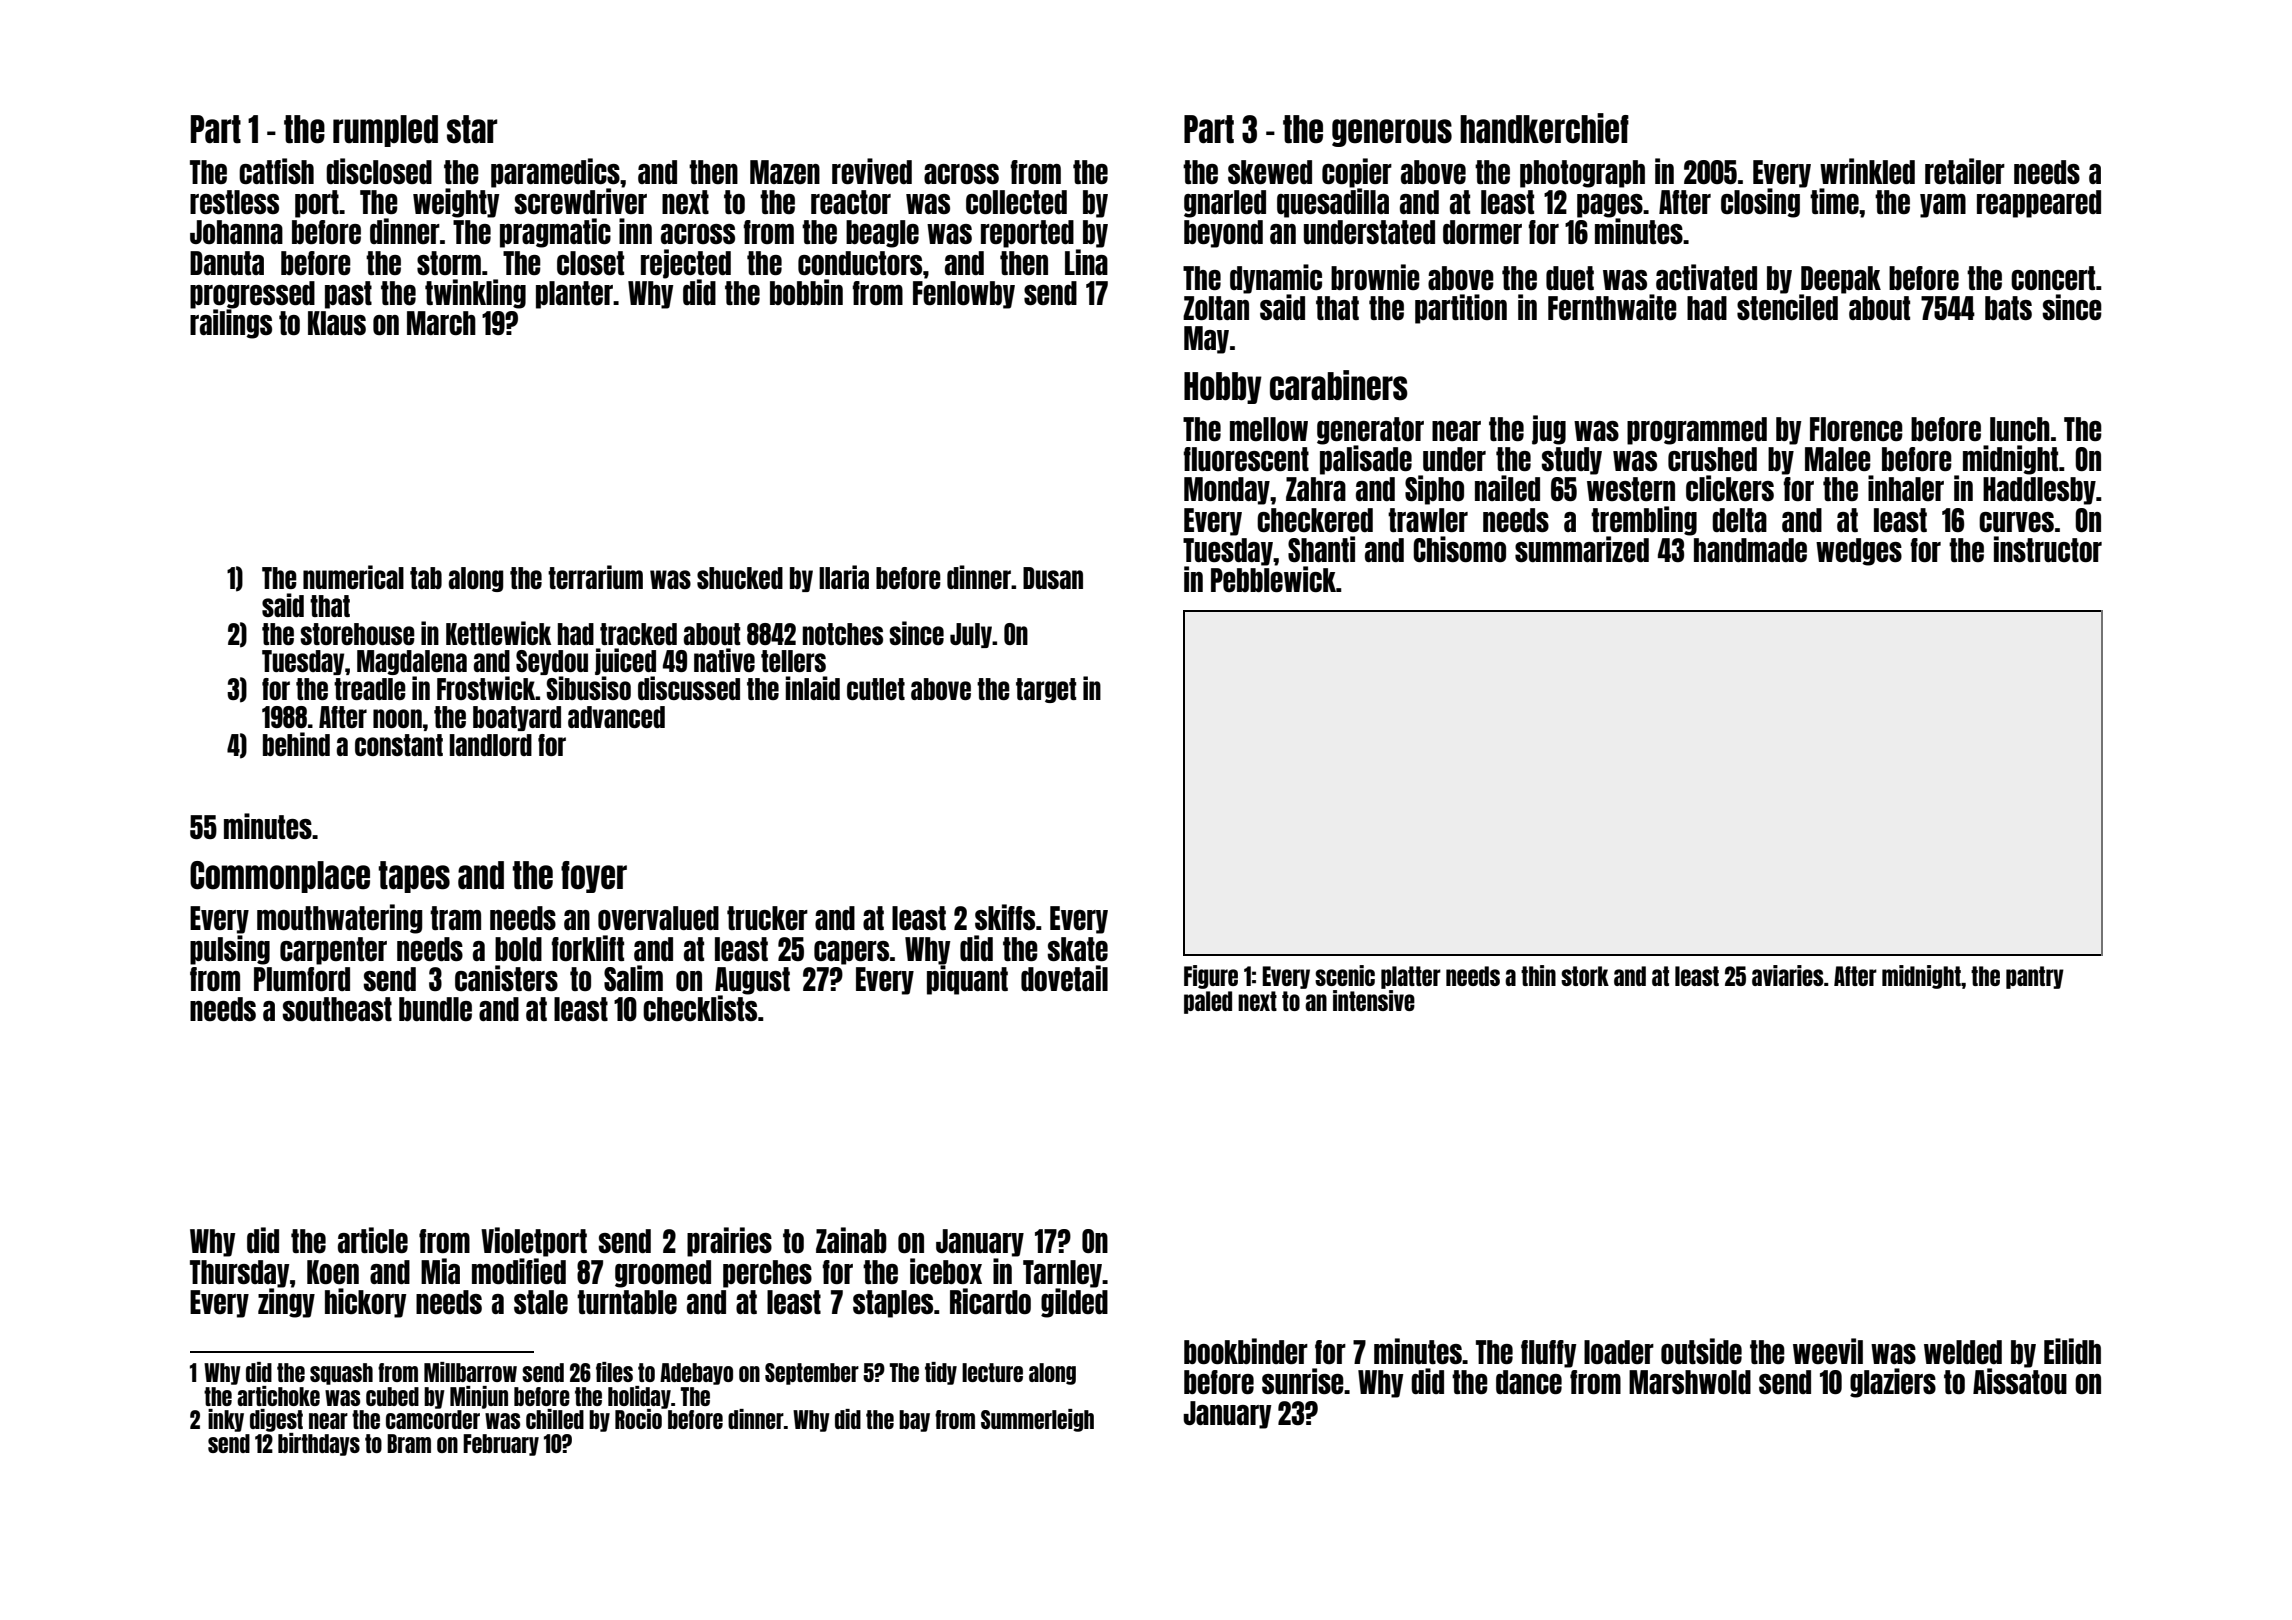 This screenshot has height=1620, width=2292. What do you see at coordinates (501, 1445) in the screenshot?
I see `February` at bounding box center [501, 1445].
